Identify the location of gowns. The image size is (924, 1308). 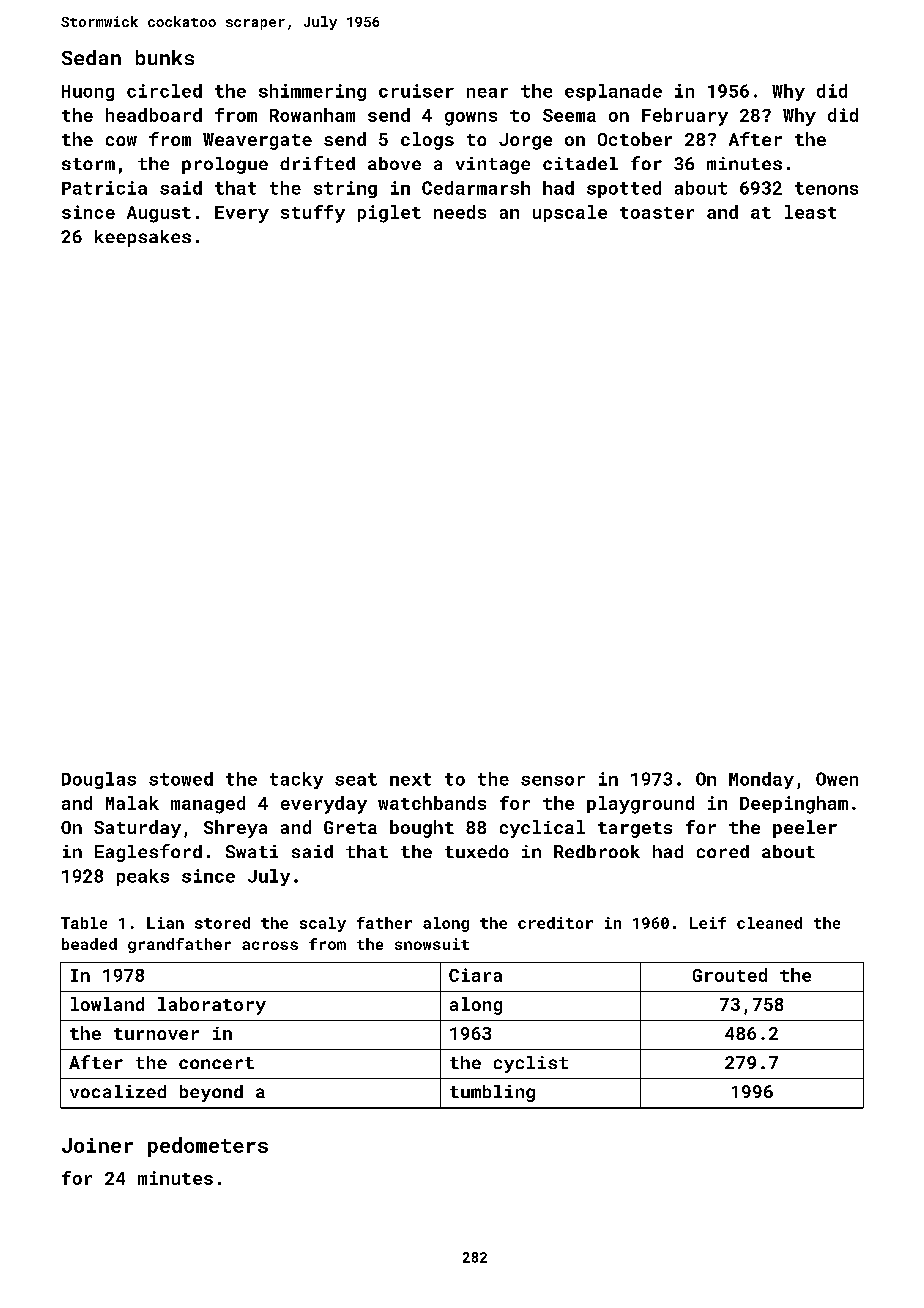
(471, 119).
